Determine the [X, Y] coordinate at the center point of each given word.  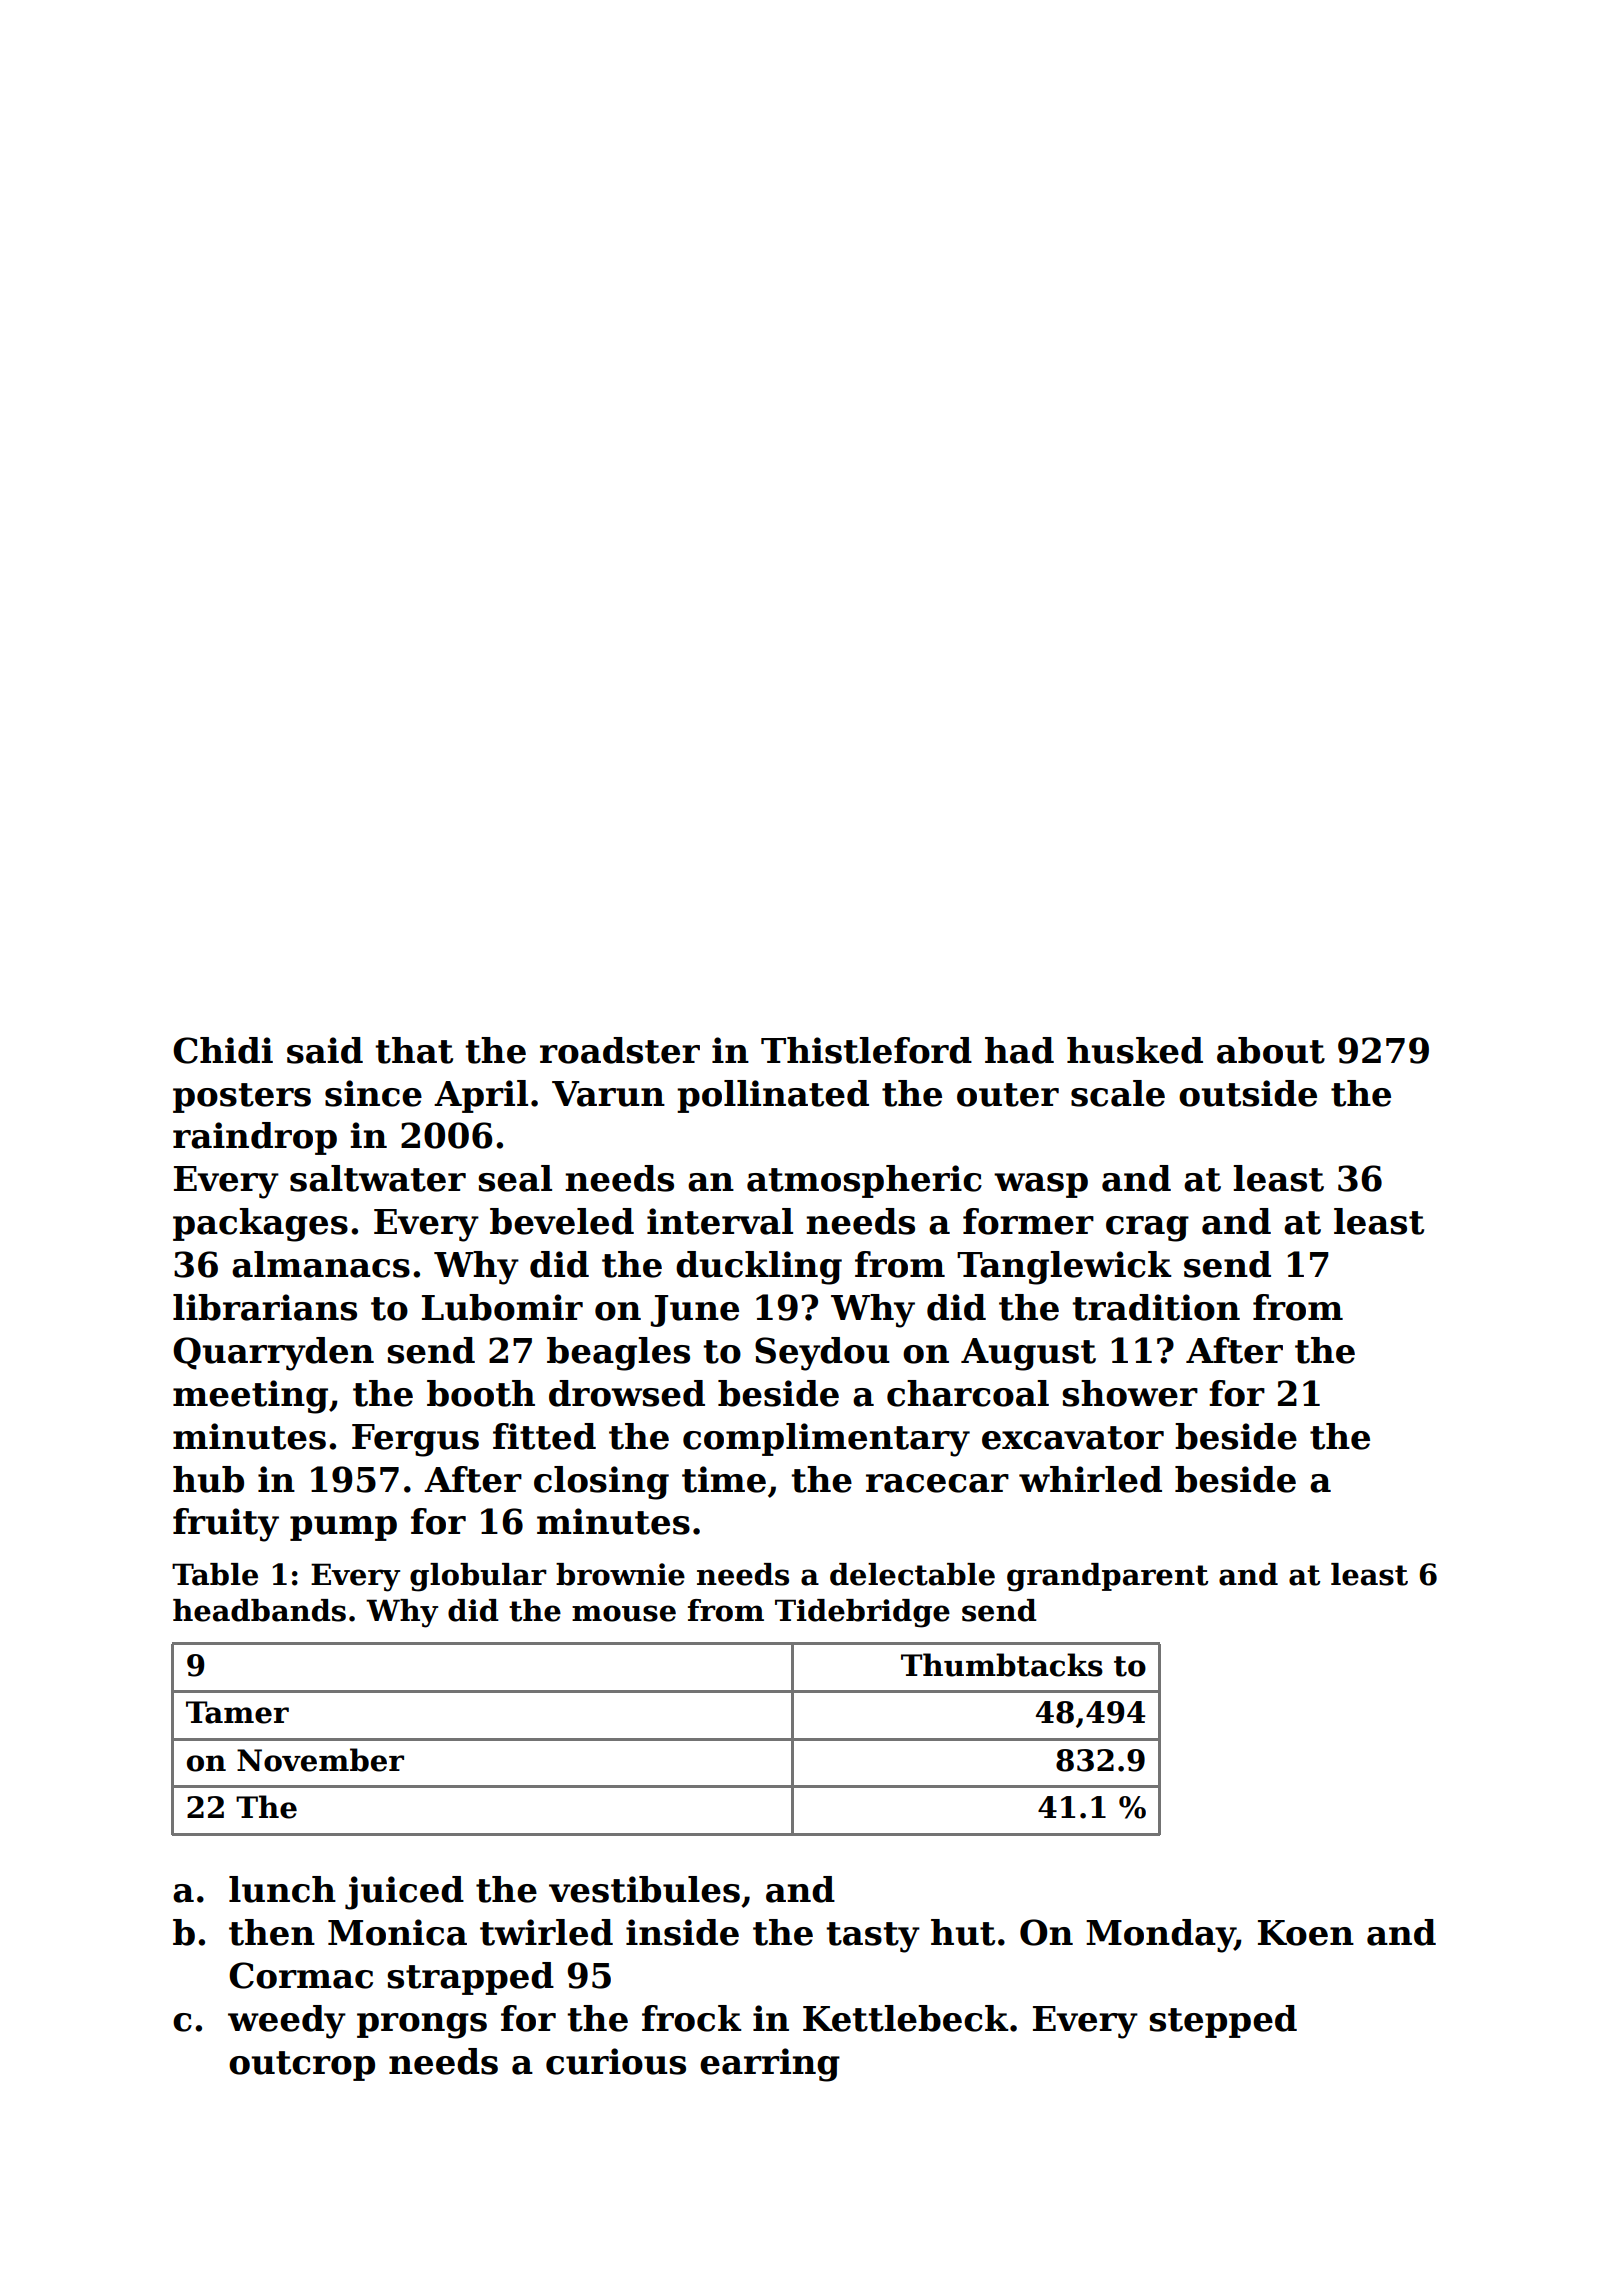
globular [478, 1577]
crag [1147, 1229]
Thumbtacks [1002, 1665]
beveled [562, 1221]
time [724, 1479]
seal [515, 1178]
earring [770, 2065]
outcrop [302, 2066]
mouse [624, 1613]
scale [1118, 1093]
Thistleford [866, 1050]
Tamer [237, 1712]
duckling [759, 1268]
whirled [1090, 1479]
